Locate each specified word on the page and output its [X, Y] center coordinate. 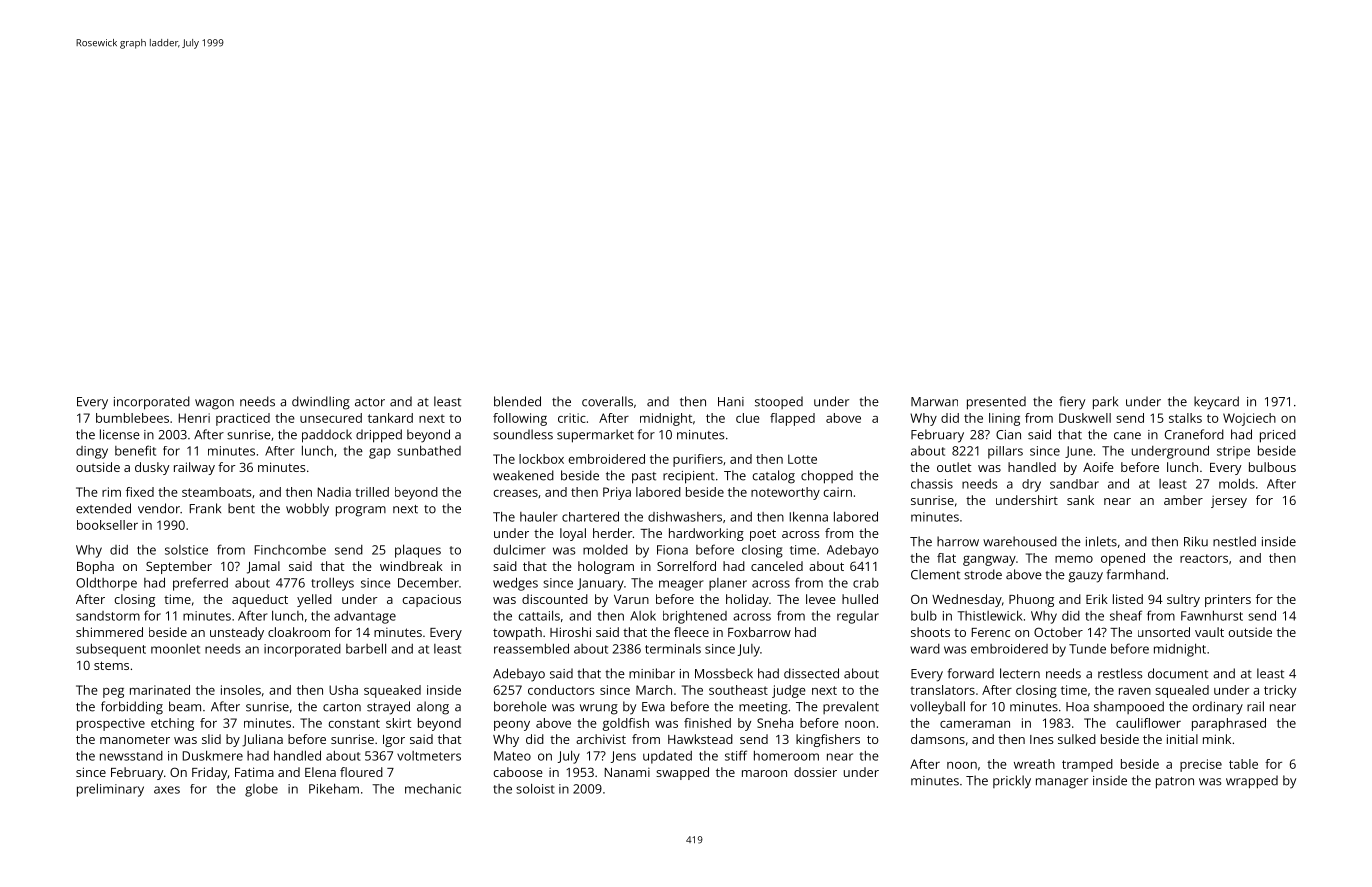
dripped [379, 436]
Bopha [95, 567]
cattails [539, 615]
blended [517, 401]
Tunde [1087, 649]
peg [113, 693]
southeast [738, 690]
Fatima [254, 772]
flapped [792, 419]
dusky [152, 468]
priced [1278, 436]
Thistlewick [989, 615]
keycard [1216, 403]
